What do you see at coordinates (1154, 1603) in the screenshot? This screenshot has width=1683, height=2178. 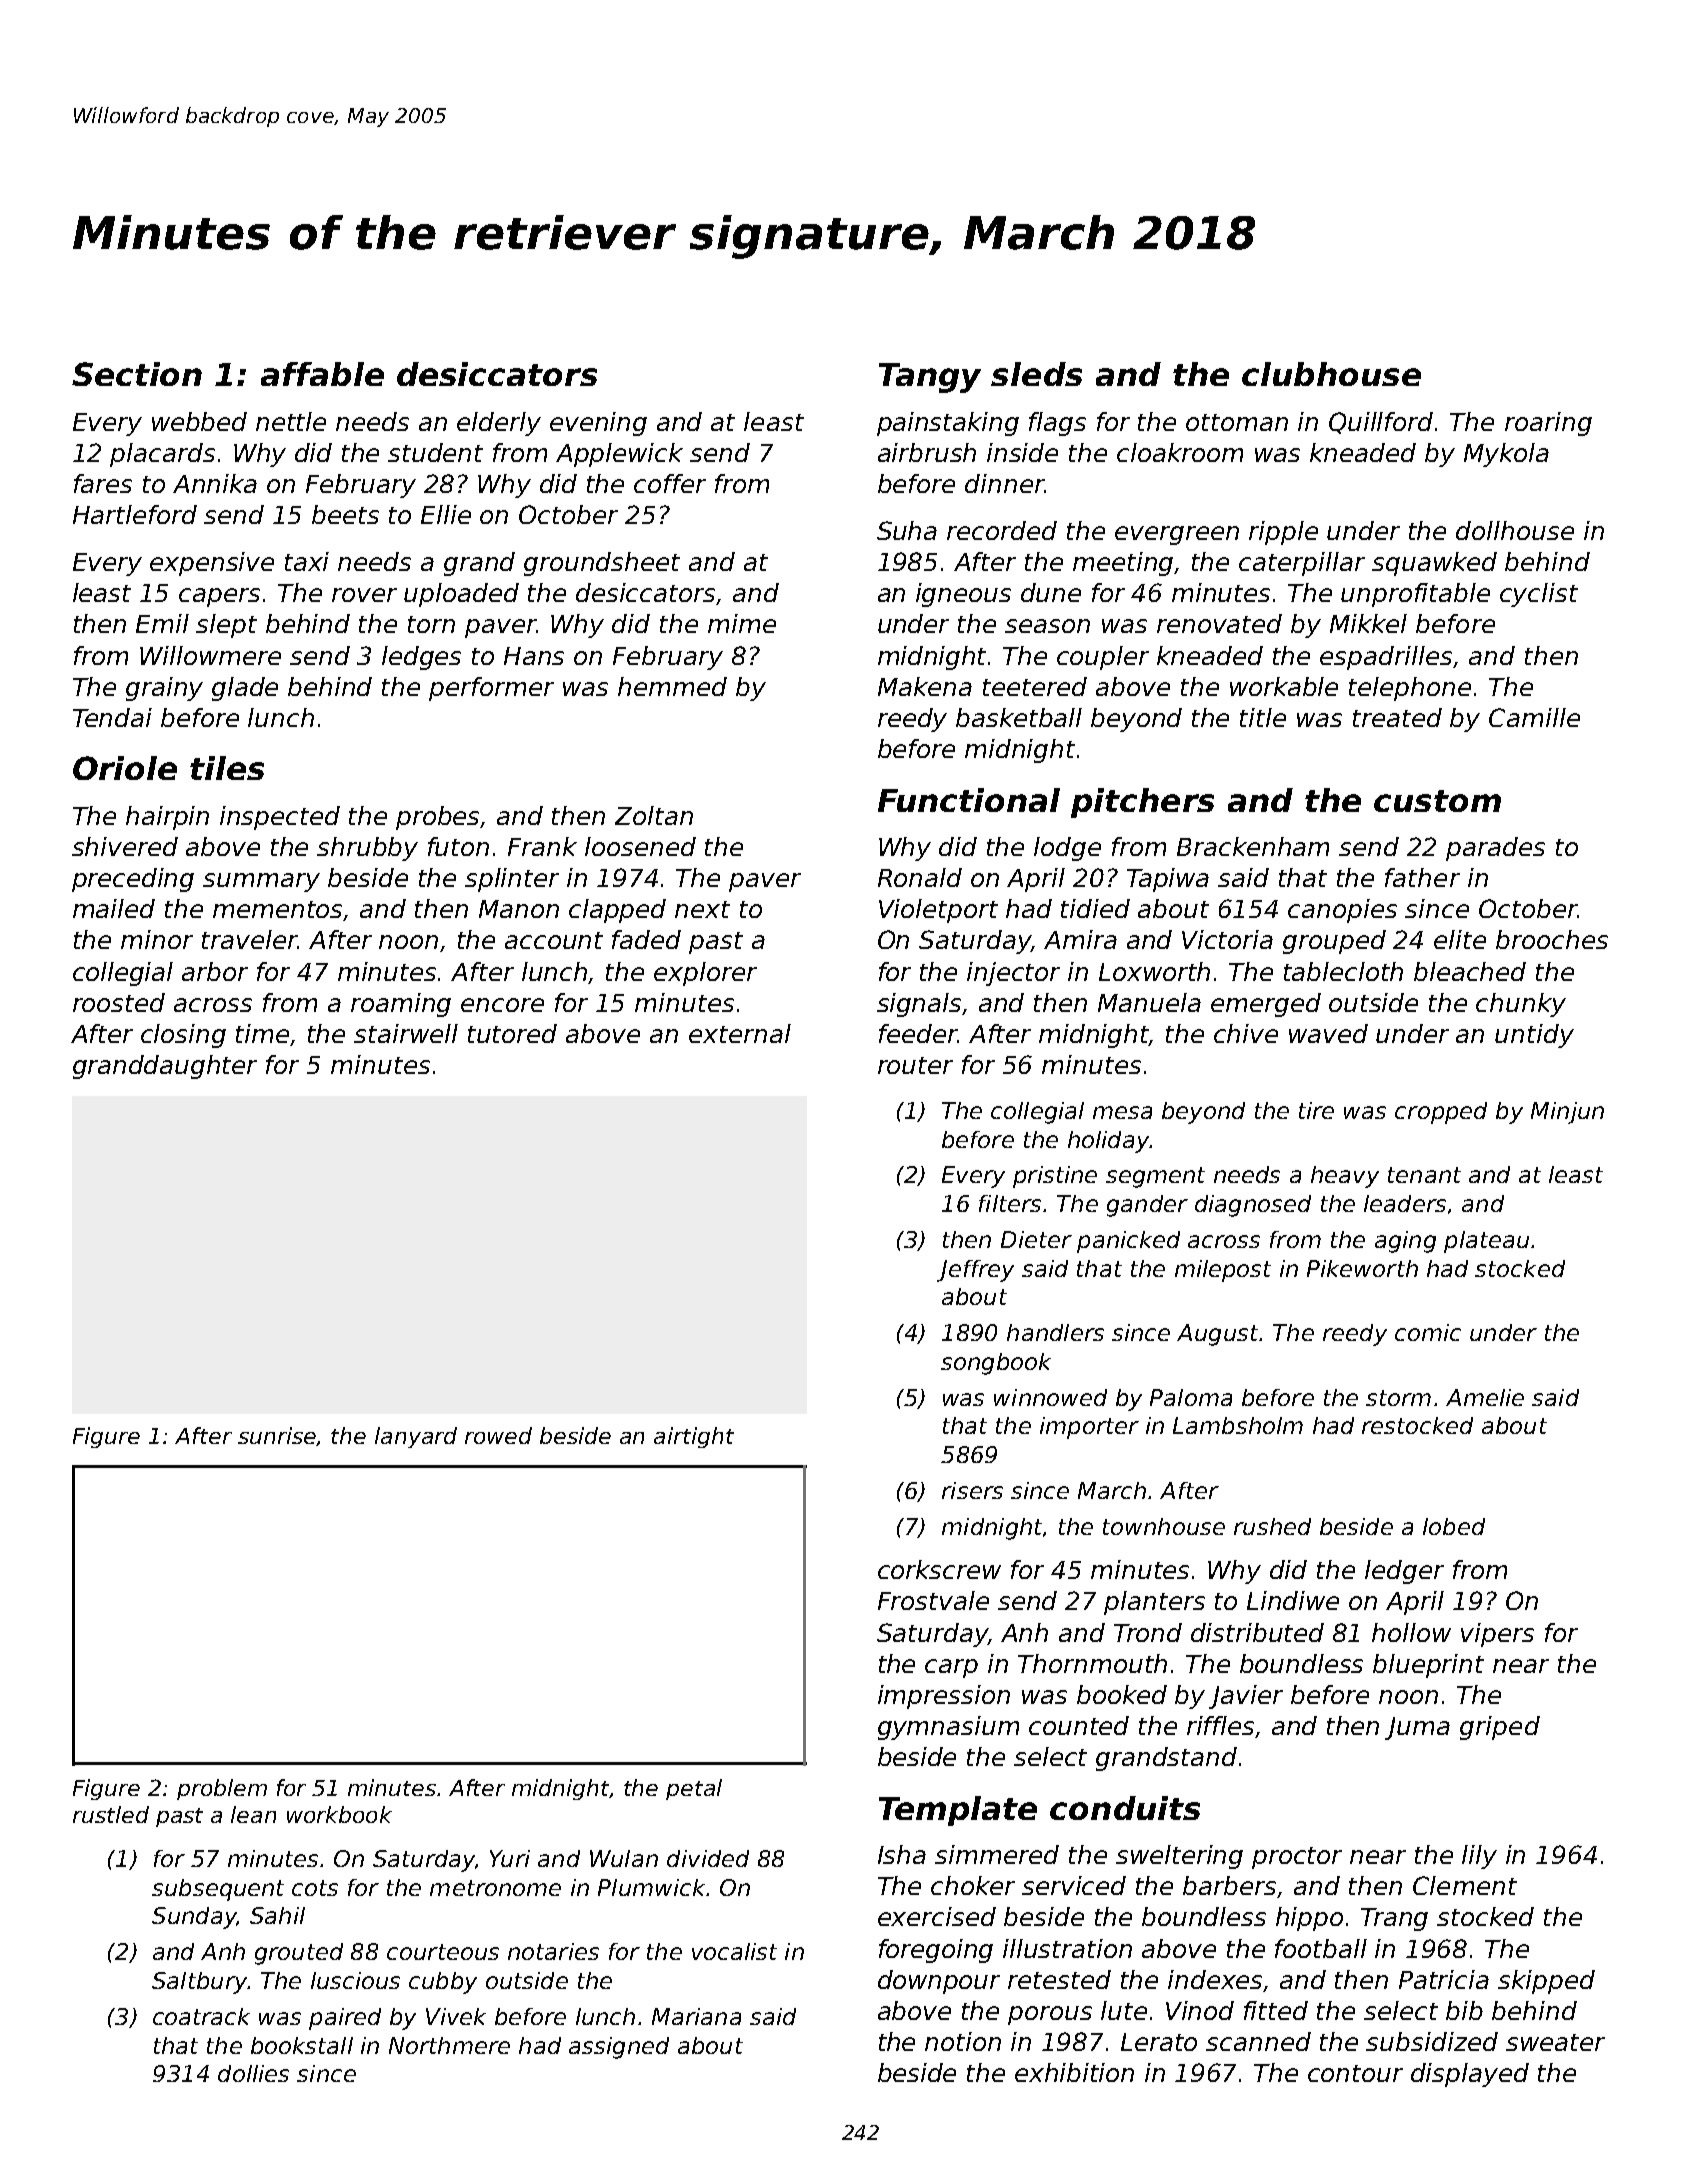 I see `planters` at bounding box center [1154, 1603].
